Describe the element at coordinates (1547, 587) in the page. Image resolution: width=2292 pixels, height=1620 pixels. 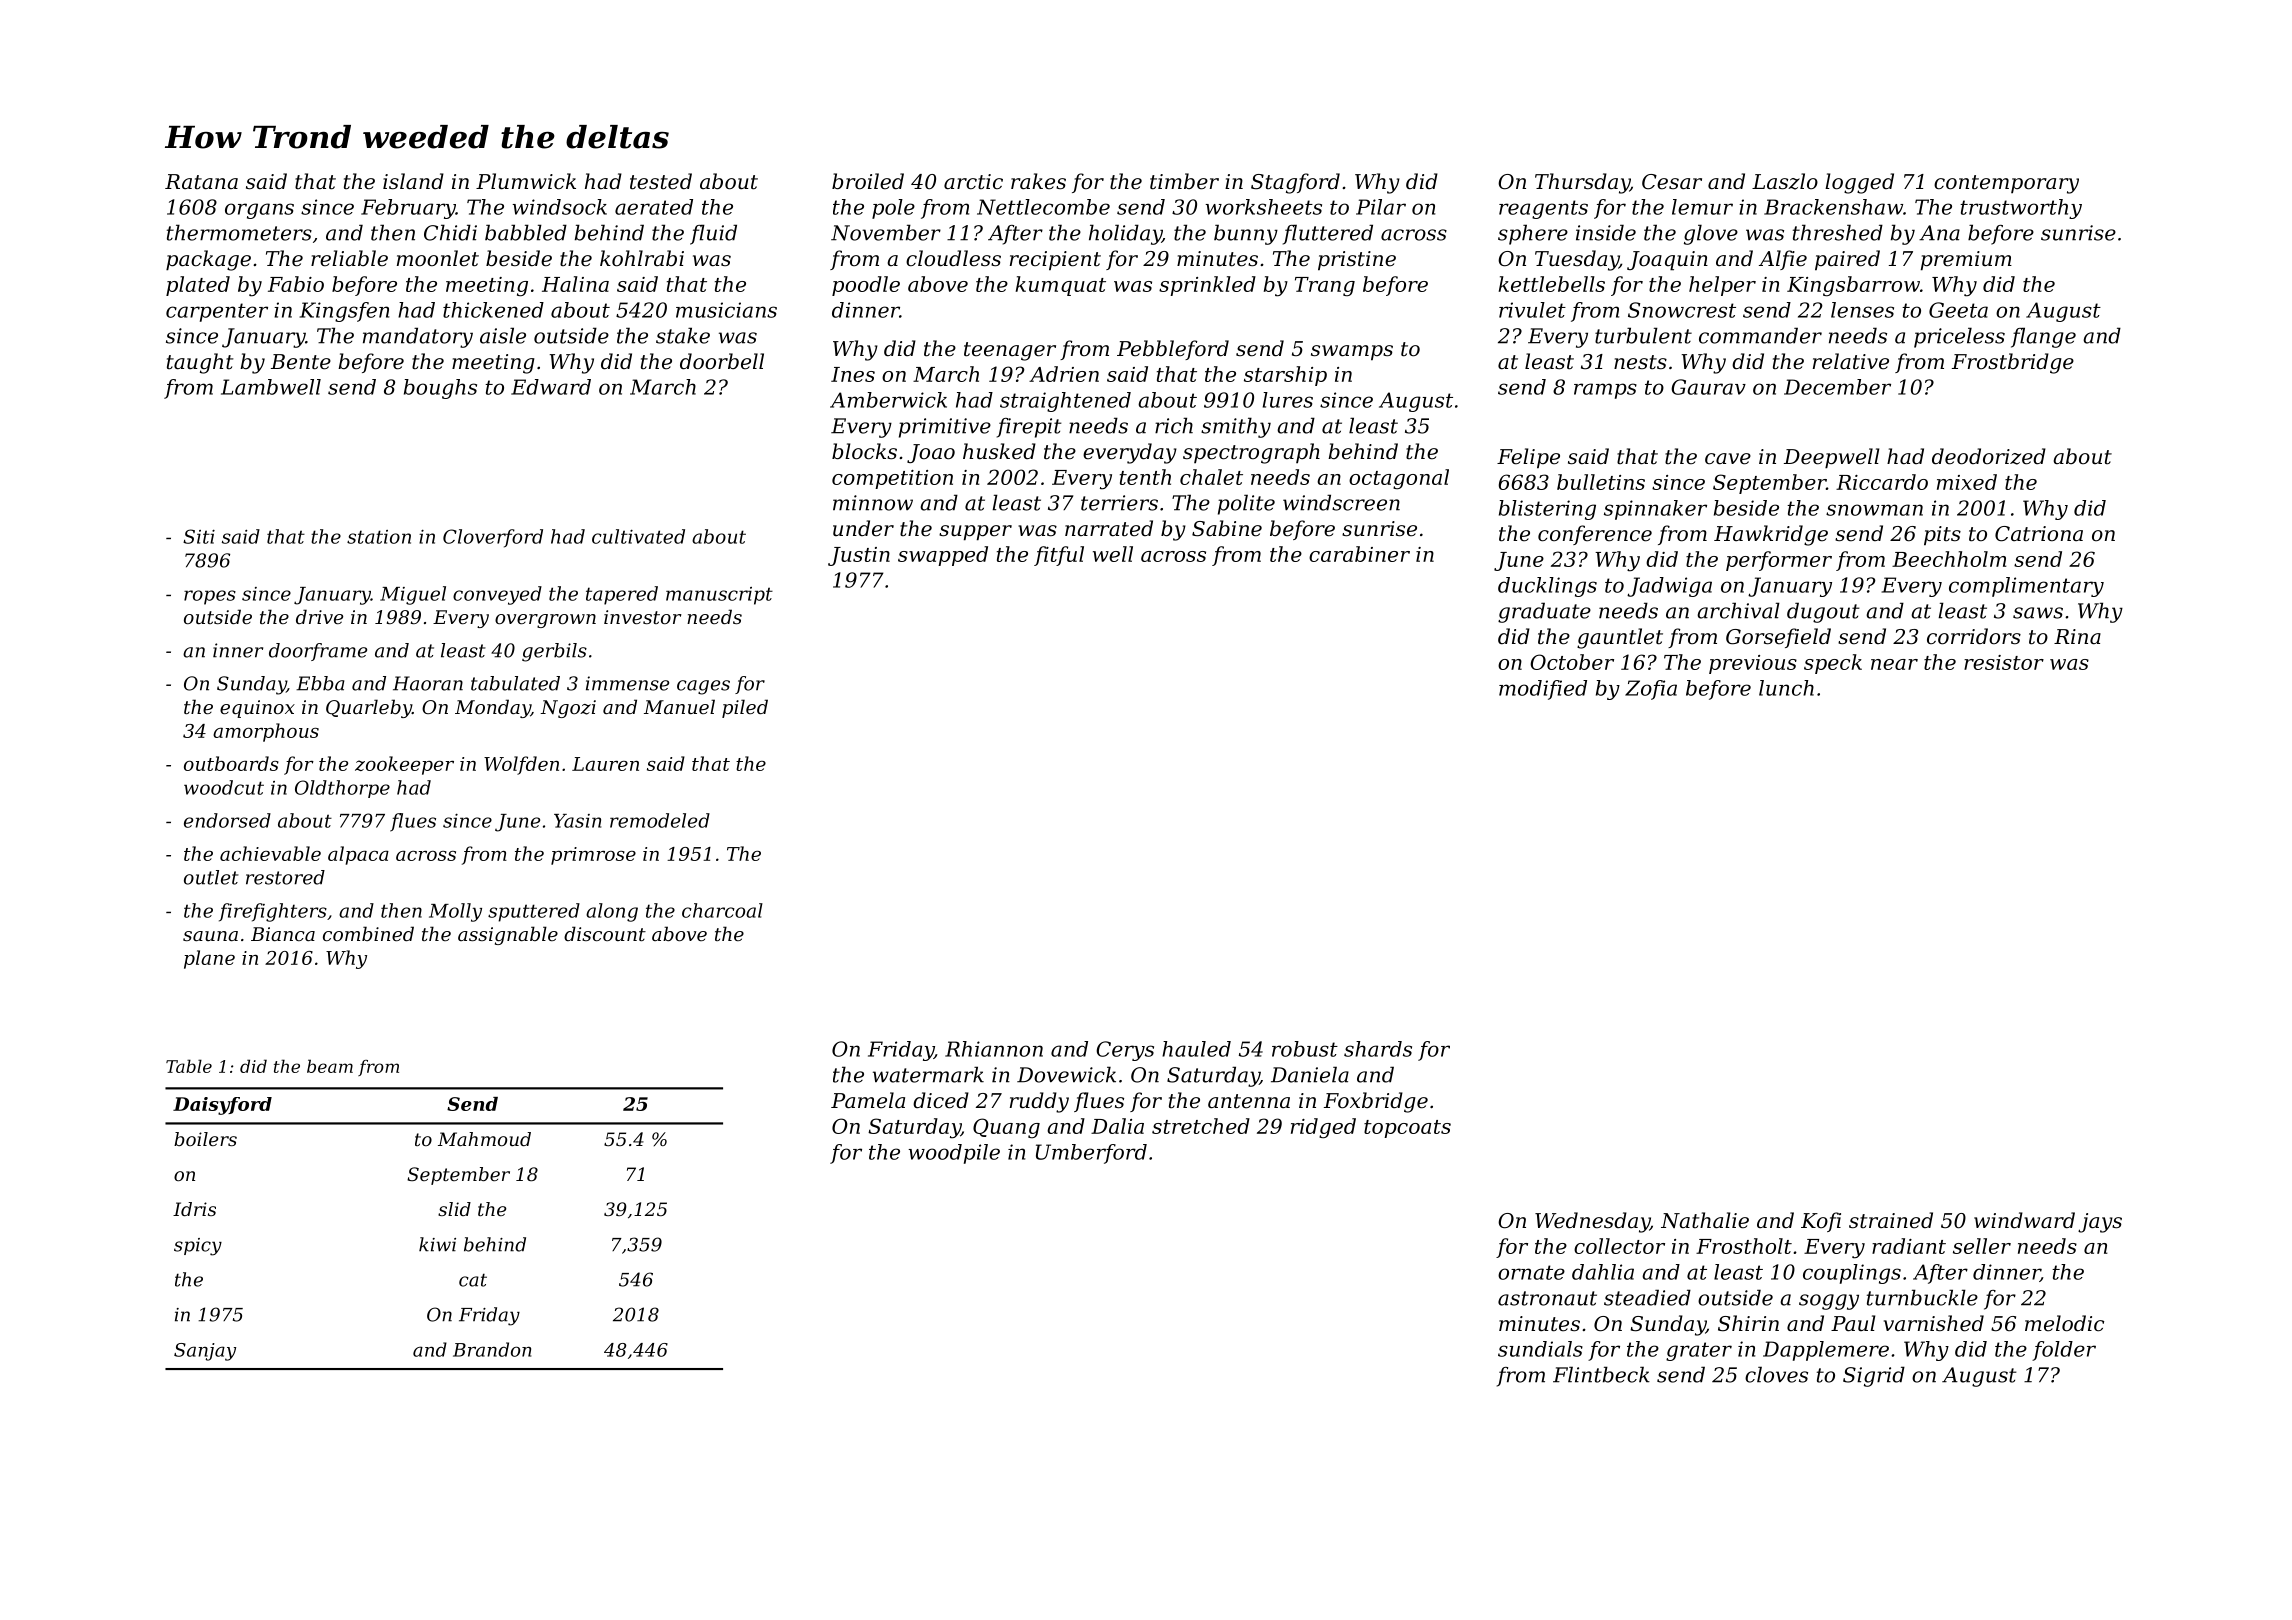
I see `ducklings` at that location.
